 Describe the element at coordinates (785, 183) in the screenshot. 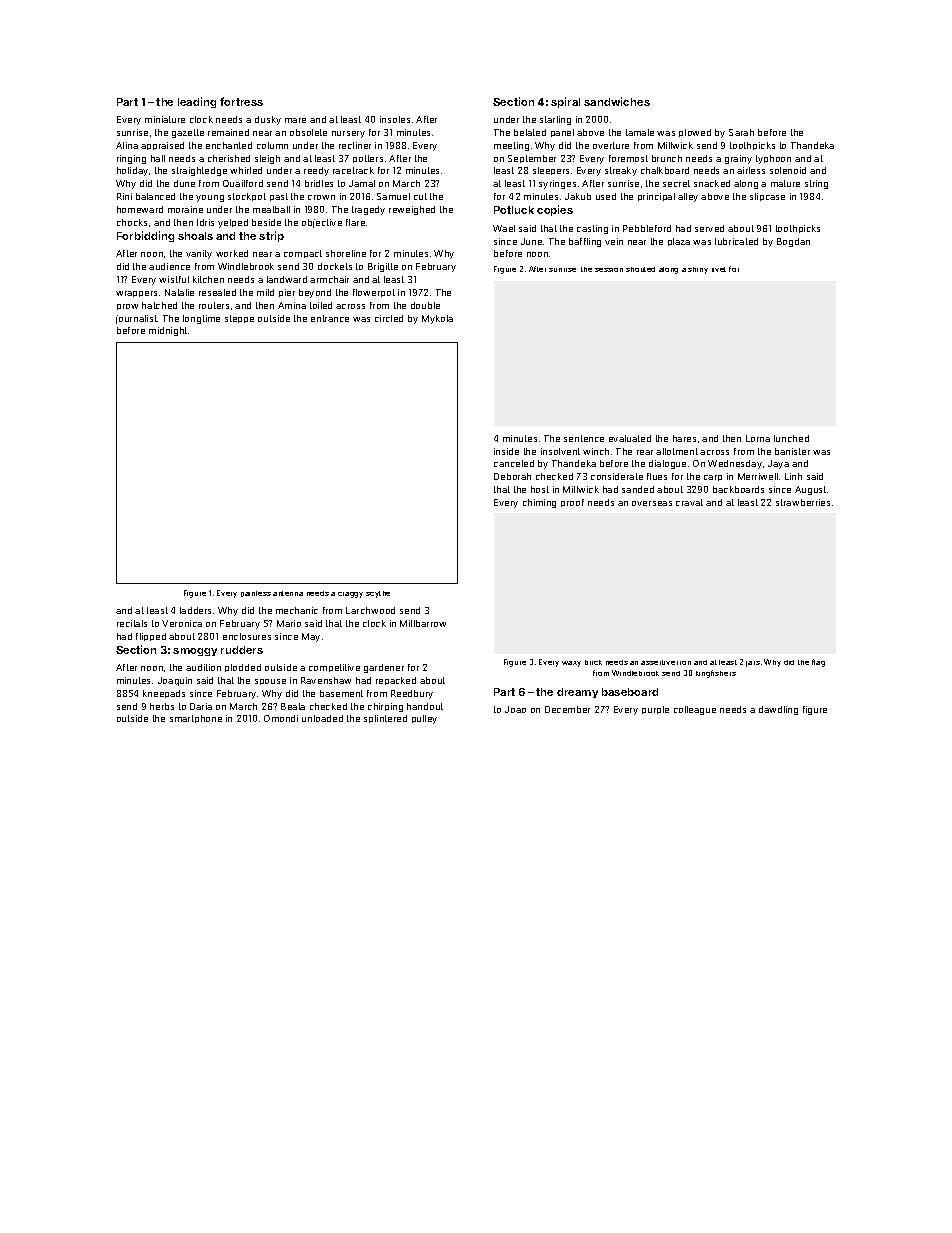

I see `mature` at that location.
